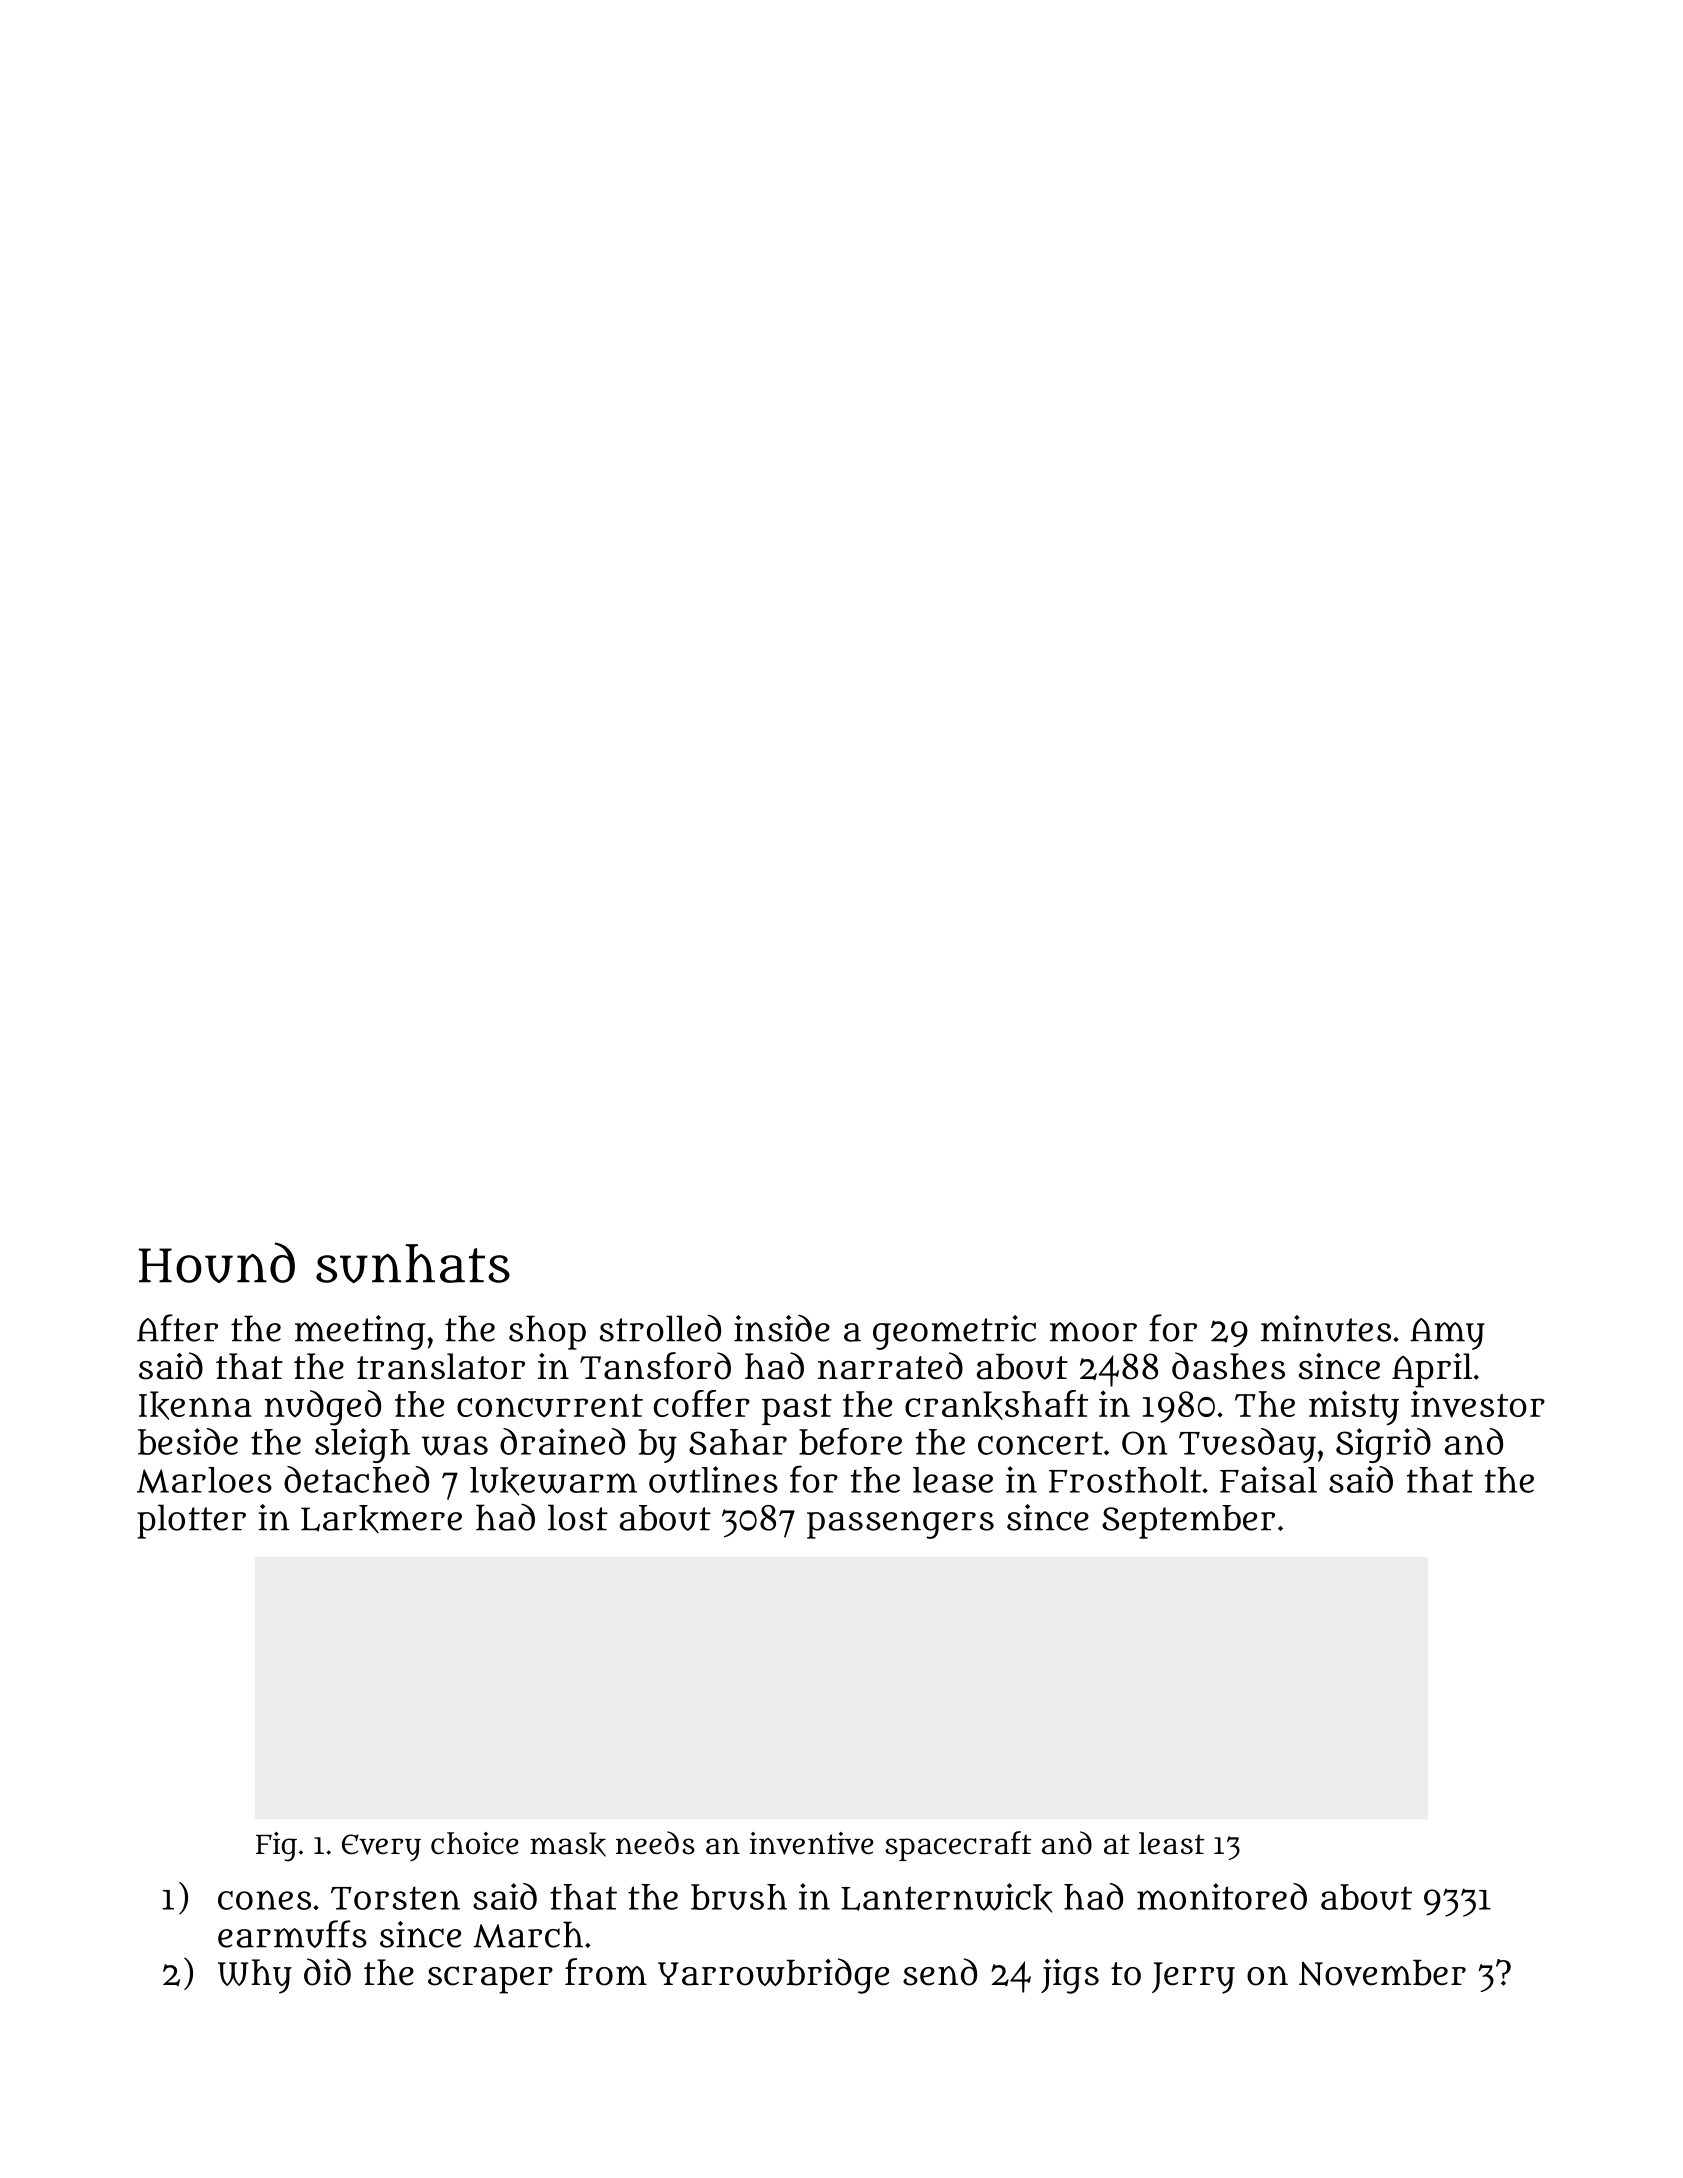 This image has width=1683, height=2178. I want to click on inside, so click(782, 1328).
